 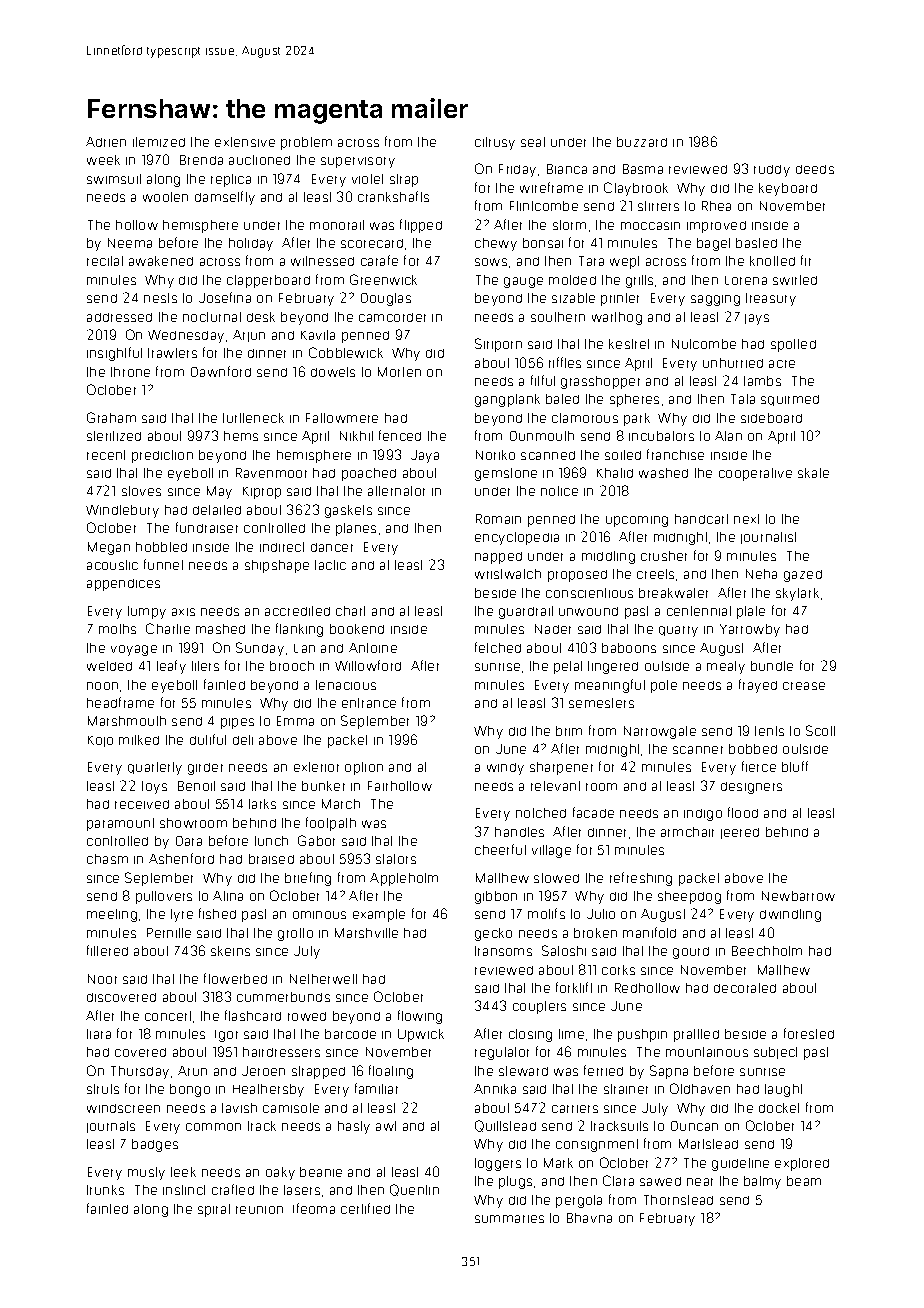 What do you see at coordinates (733, 363) in the screenshot?
I see `unhurried` at bounding box center [733, 363].
